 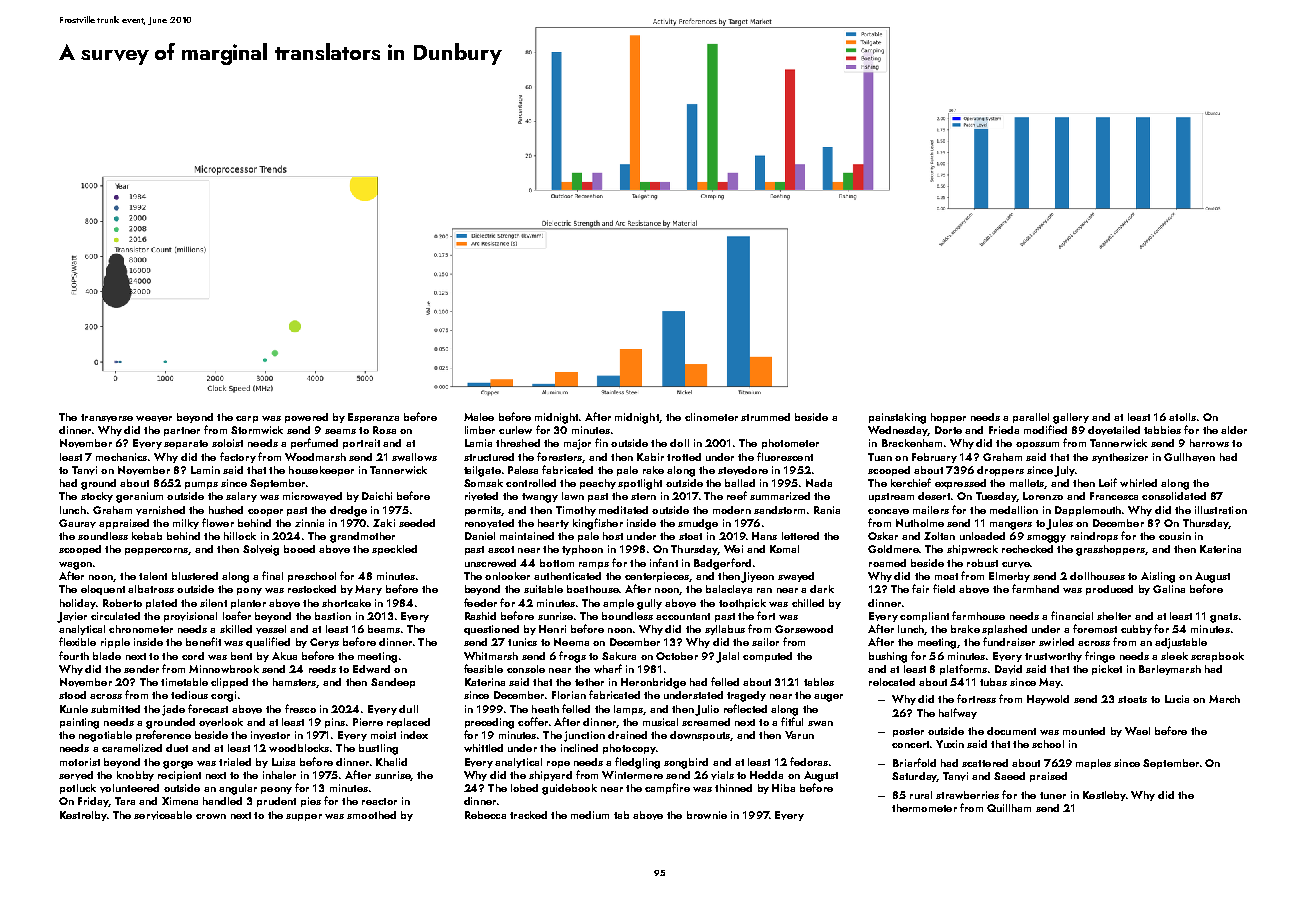 I want to click on transverse, so click(x=107, y=418).
